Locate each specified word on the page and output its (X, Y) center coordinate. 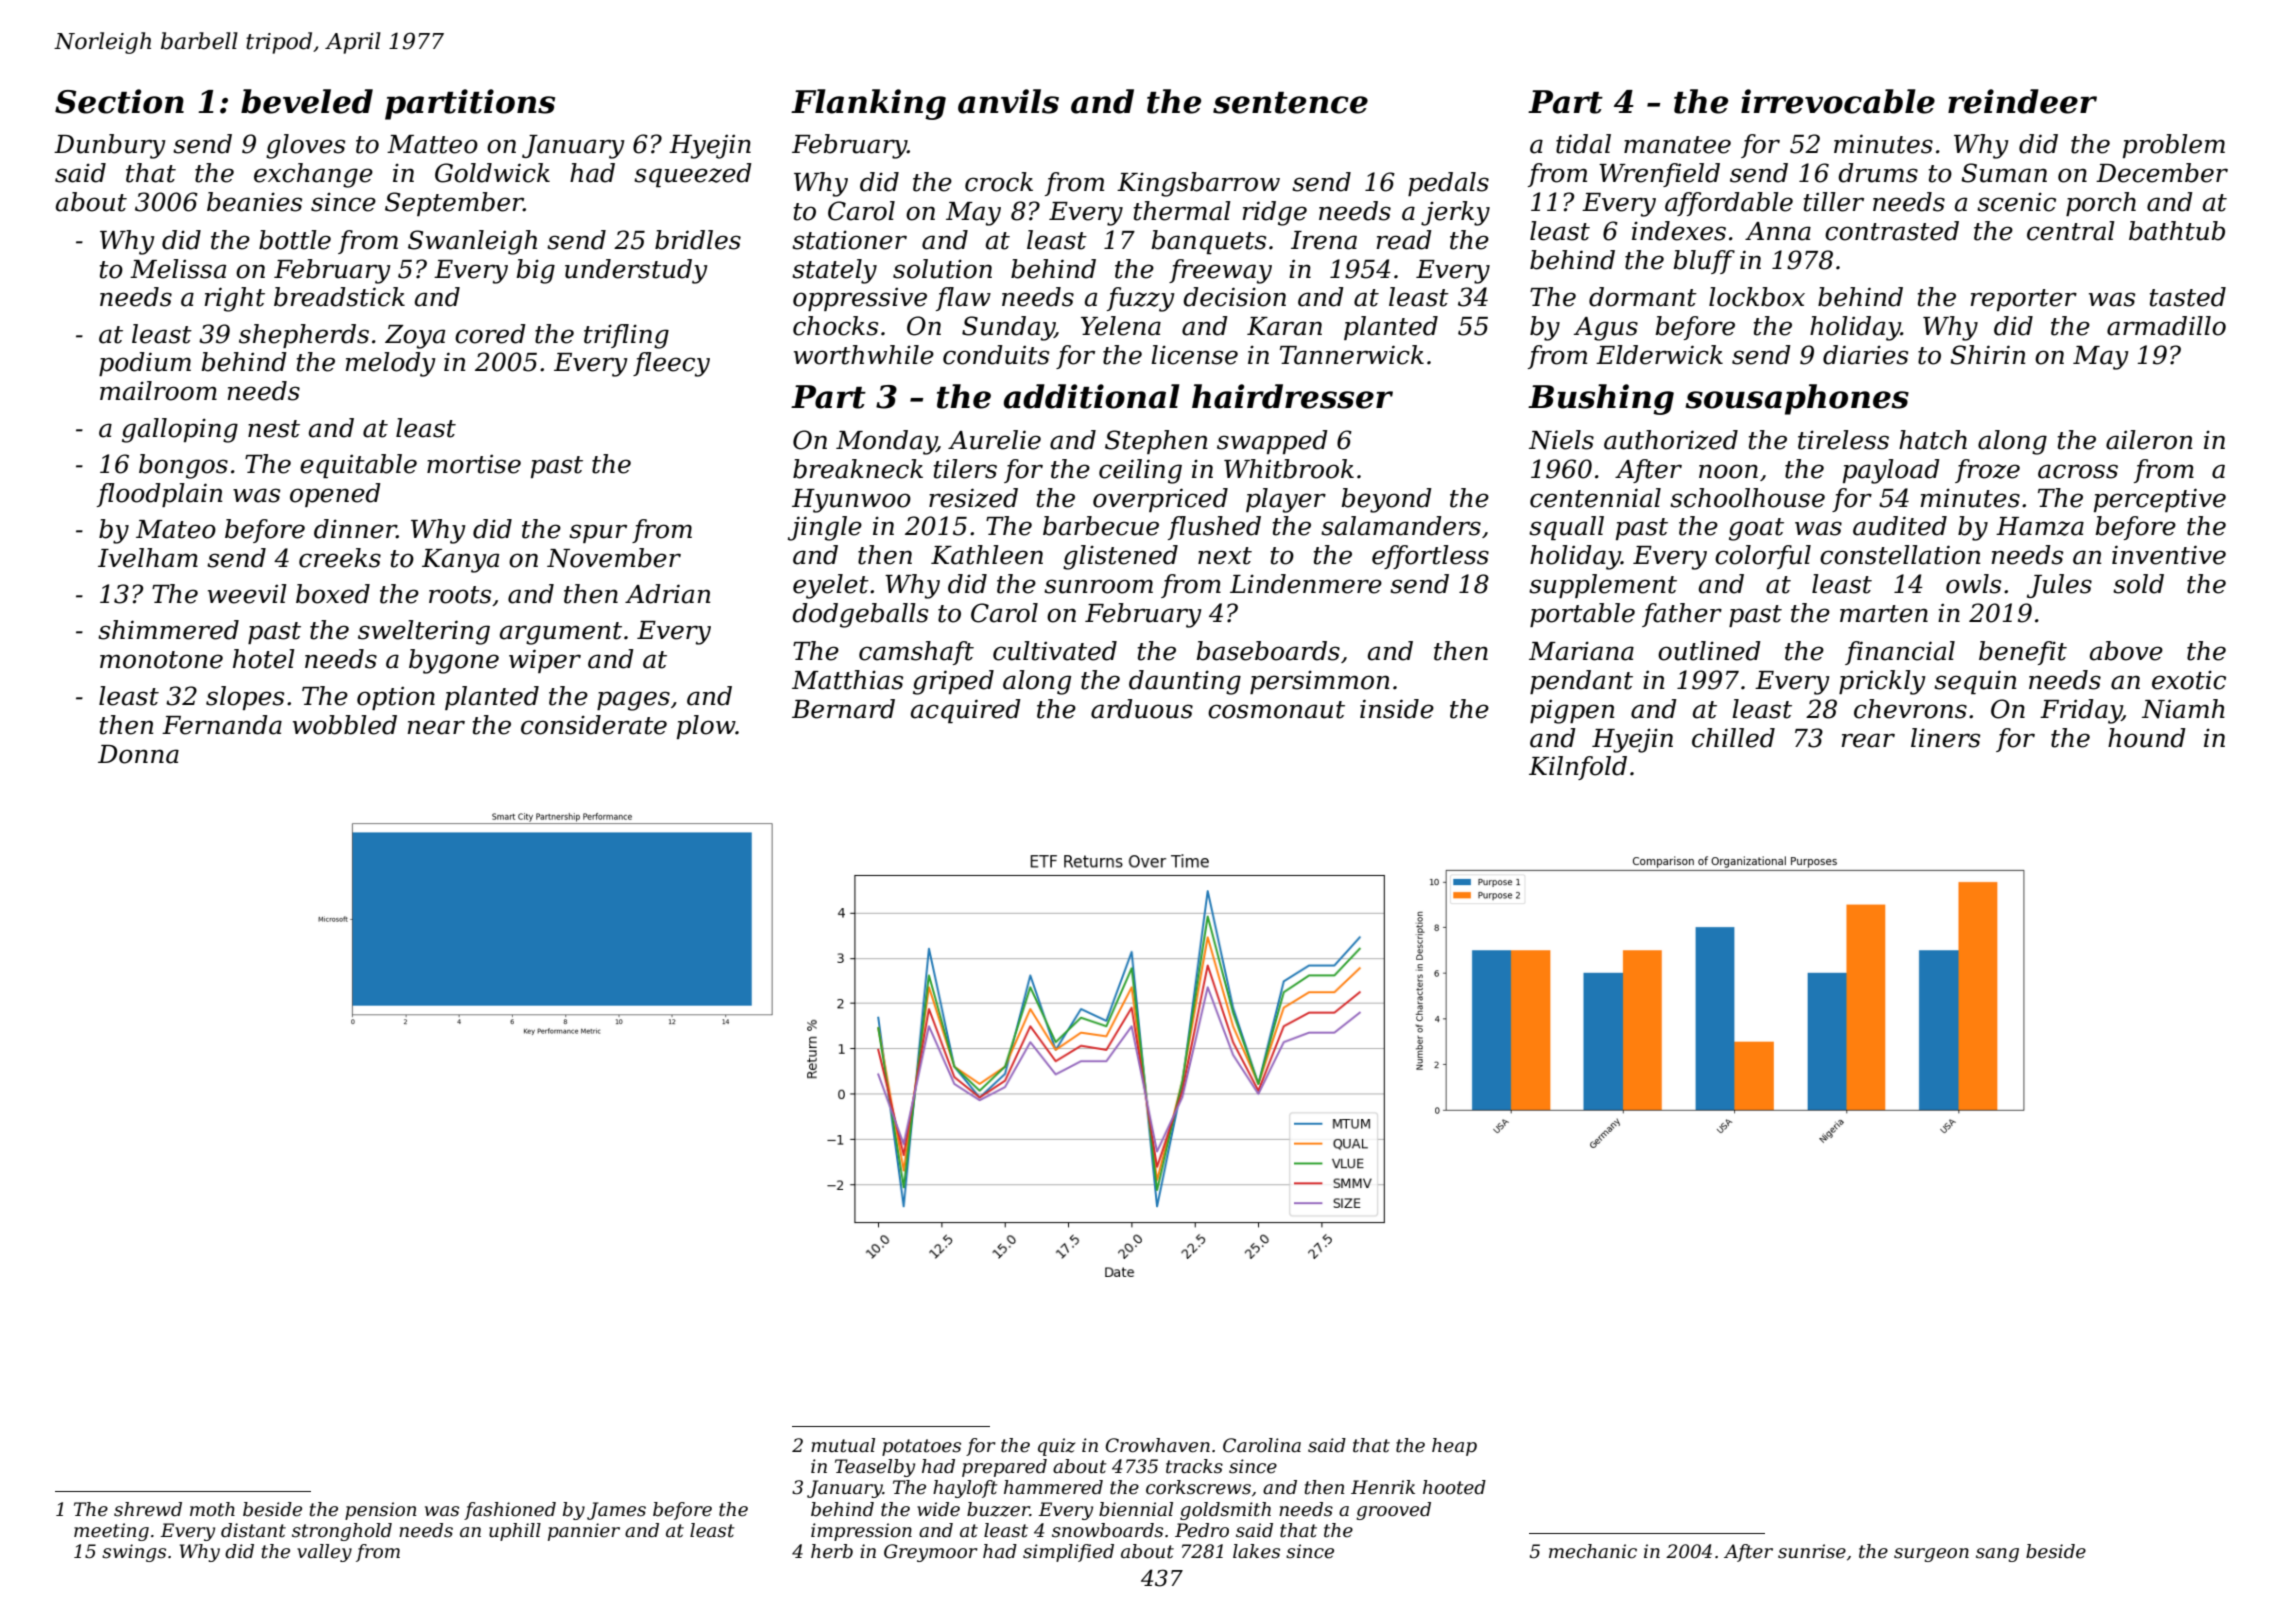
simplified (1068, 1553)
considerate (594, 725)
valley (324, 1553)
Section (119, 101)
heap (1454, 1447)
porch (2101, 204)
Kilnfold (1578, 768)
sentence (1290, 103)
